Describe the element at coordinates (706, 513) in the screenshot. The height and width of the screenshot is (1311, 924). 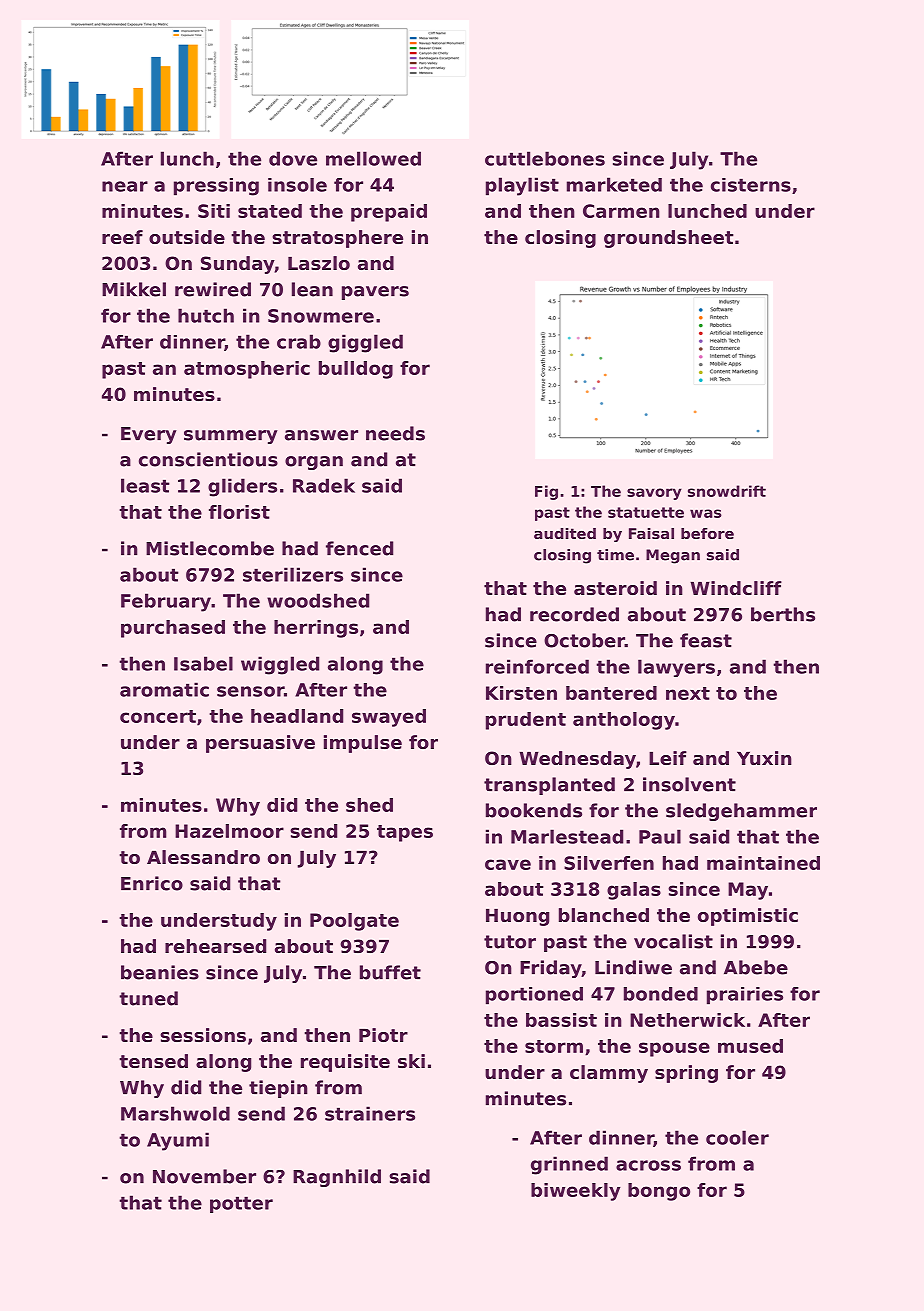
I see `was` at that location.
